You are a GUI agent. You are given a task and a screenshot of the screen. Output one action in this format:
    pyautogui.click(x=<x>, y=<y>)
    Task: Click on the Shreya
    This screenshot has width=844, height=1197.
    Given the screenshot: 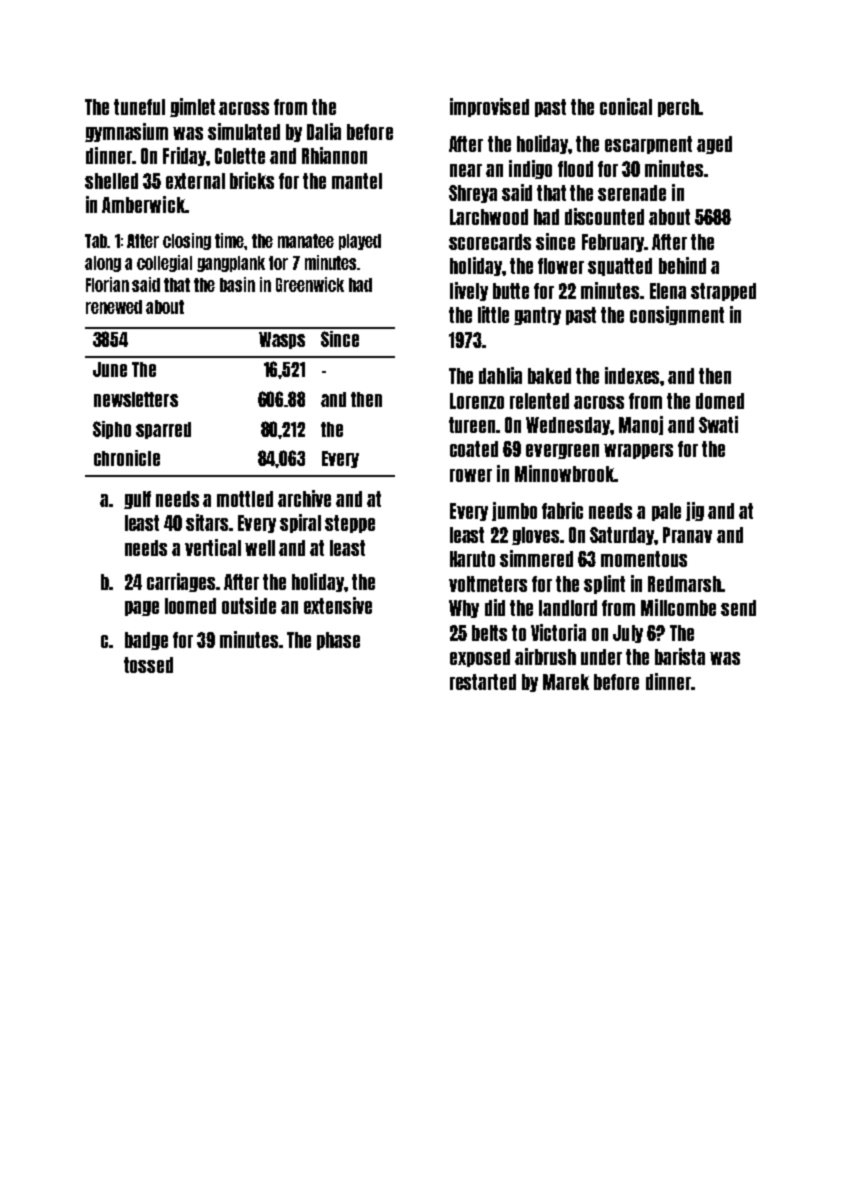 What is the action you would take?
    pyautogui.click(x=473, y=194)
